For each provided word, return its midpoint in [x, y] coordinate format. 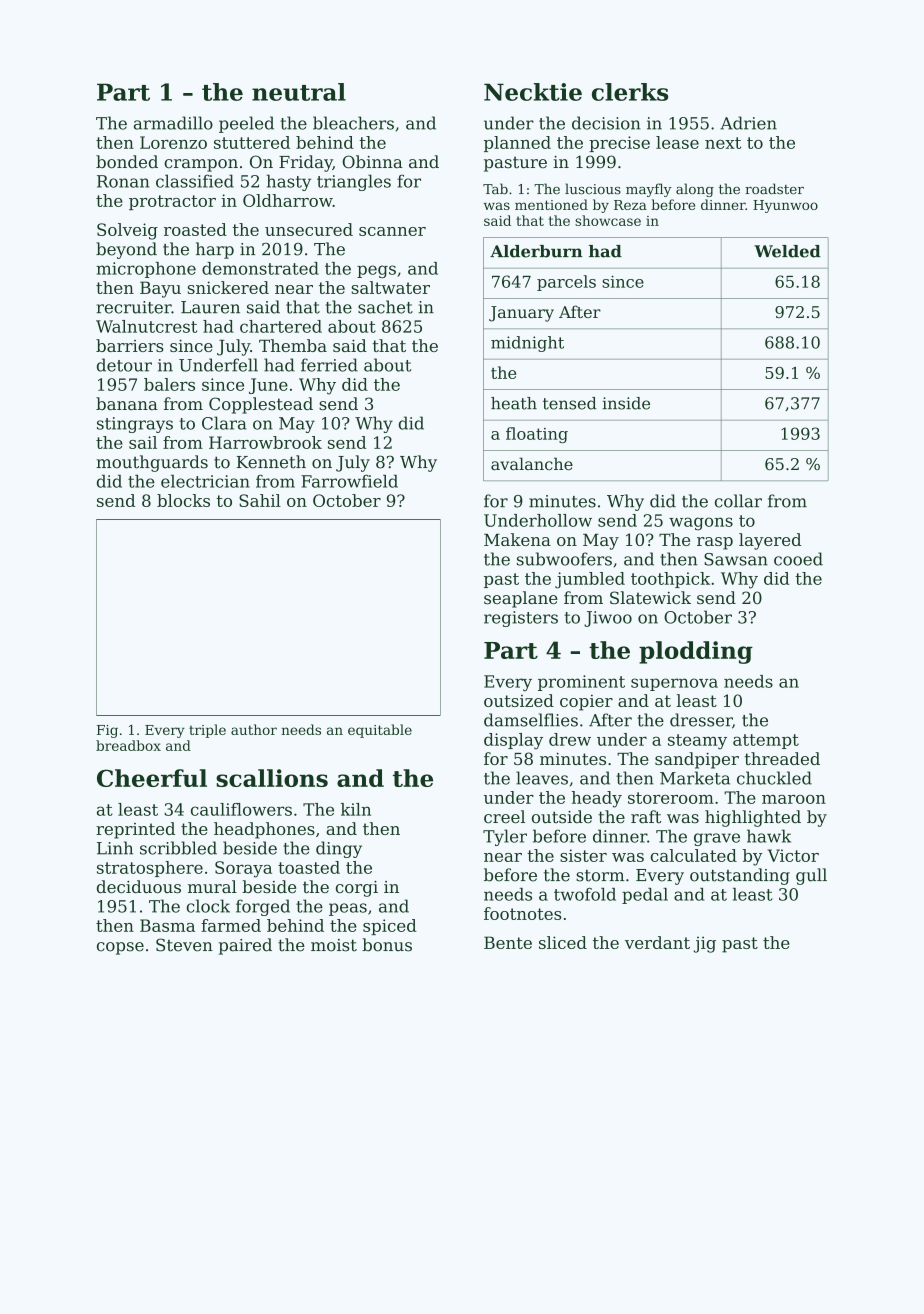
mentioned [551, 204]
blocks [183, 500]
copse [120, 948]
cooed [798, 559]
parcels [566, 283]
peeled [246, 124]
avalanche [532, 463]
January [521, 314]
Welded [787, 251]
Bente [508, 942]
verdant [657, 942]
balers [169, 384]
